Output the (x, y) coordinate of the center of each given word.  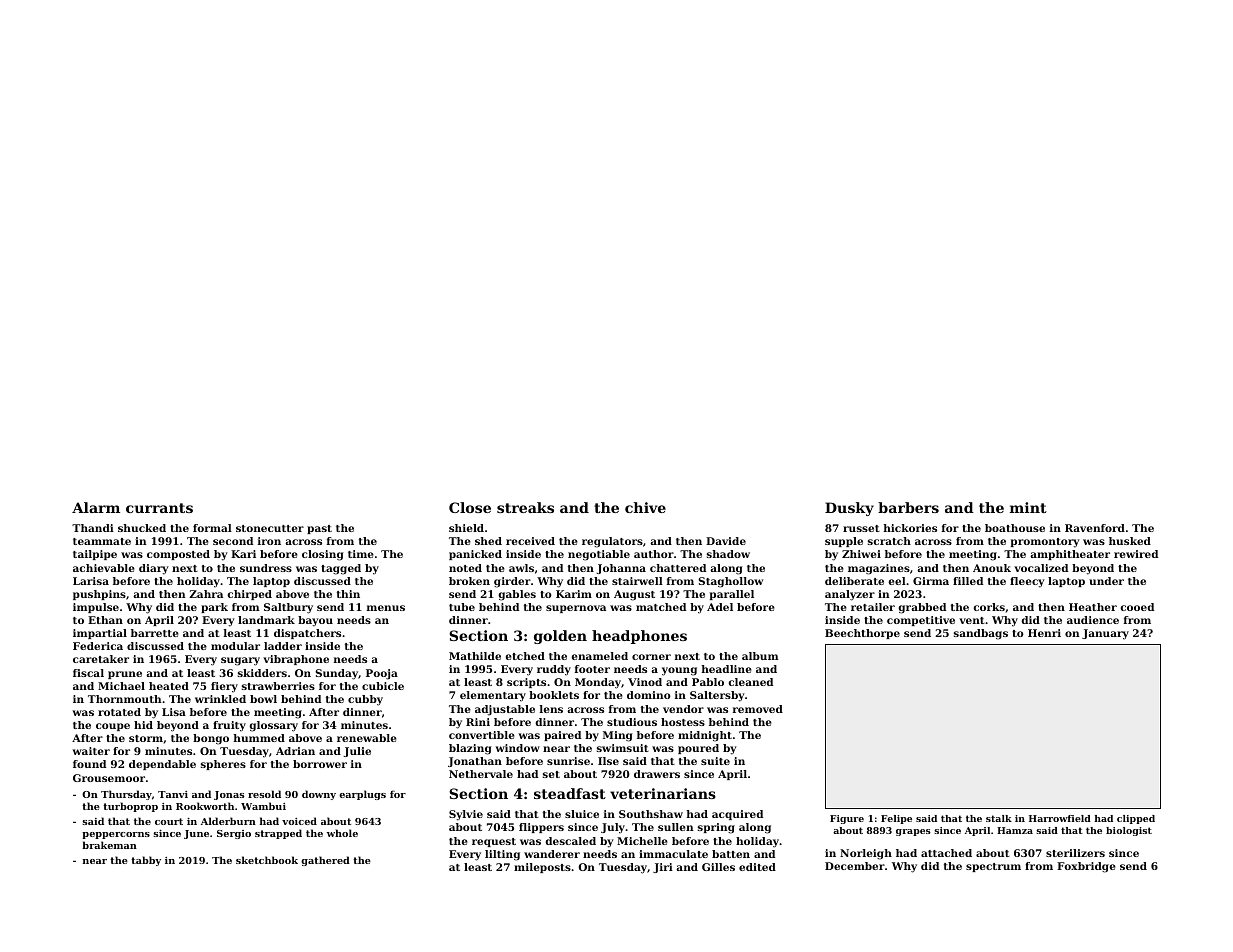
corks (989, 607)
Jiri (663, 868)
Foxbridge (1086, 867)
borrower (320, 764)
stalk (999, 818)
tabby (146, 861)
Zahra (206, 594)
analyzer (850, 595)
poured (698, 749)
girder (512, 582)
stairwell (637, 581)
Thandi (93, 528)
